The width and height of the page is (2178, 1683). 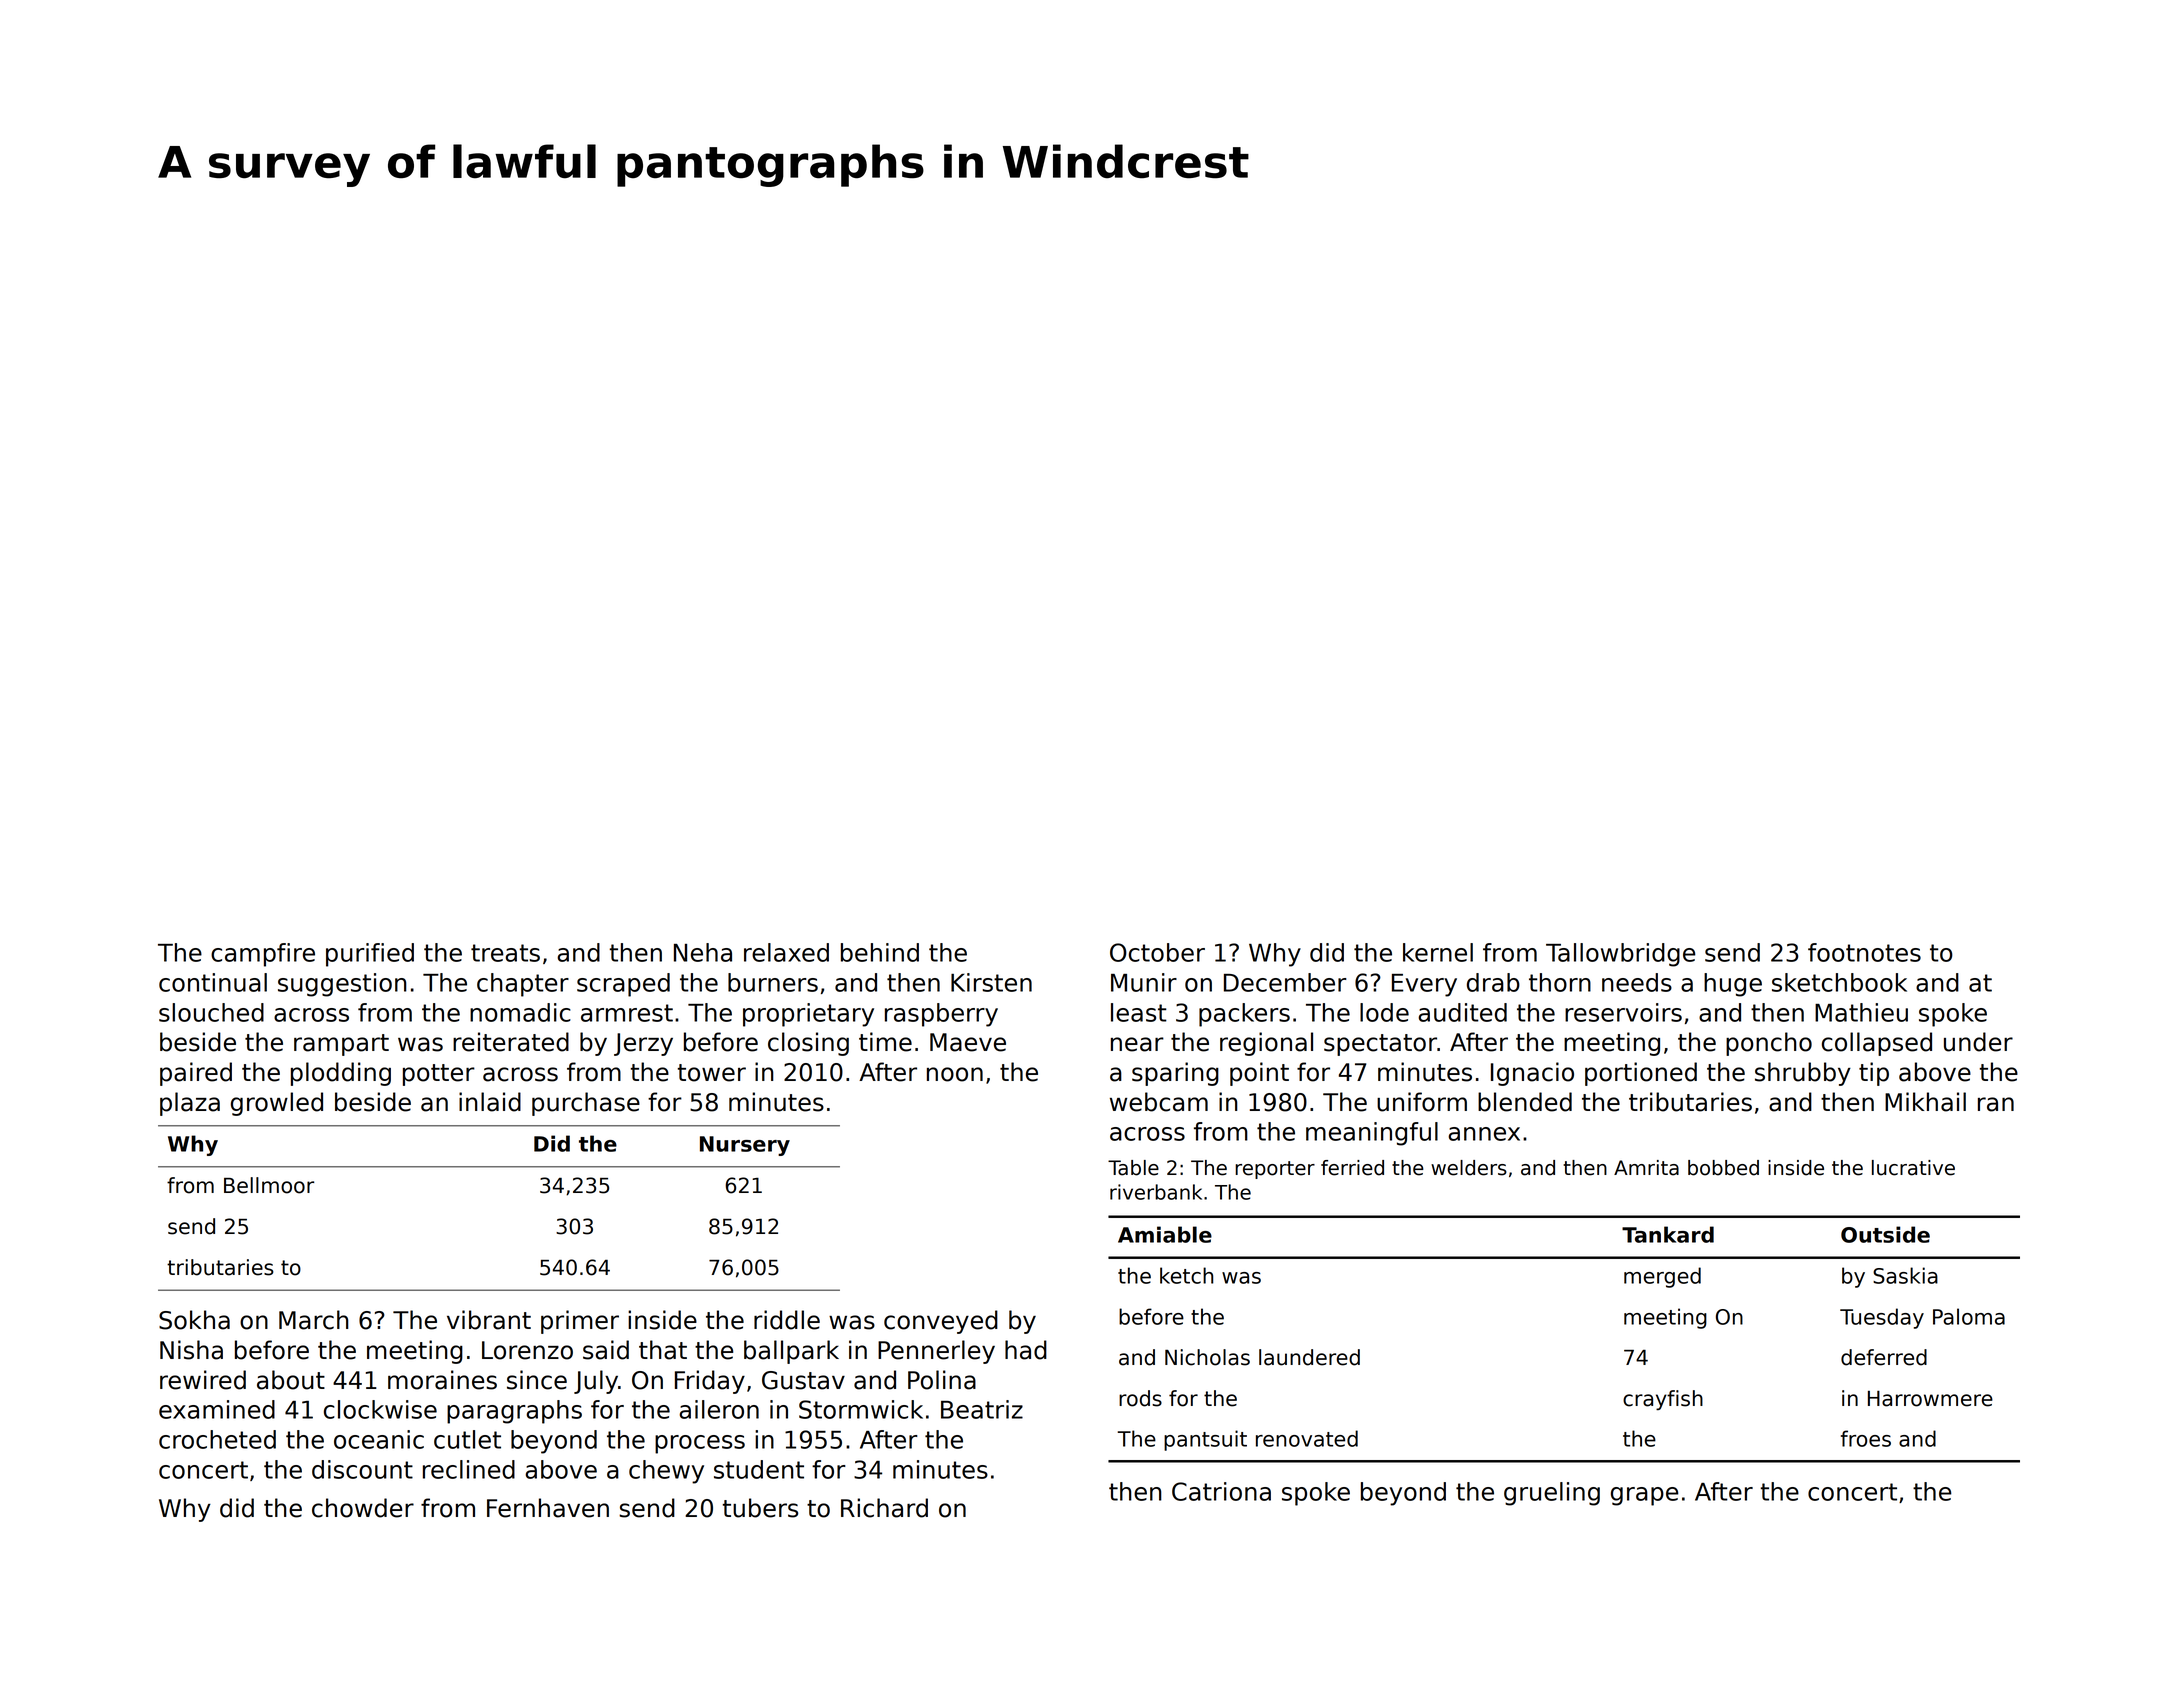 What do you see at coordinates (380, 1409) in the page?
I see `clockwise` at bounding box center [380, 1409].
